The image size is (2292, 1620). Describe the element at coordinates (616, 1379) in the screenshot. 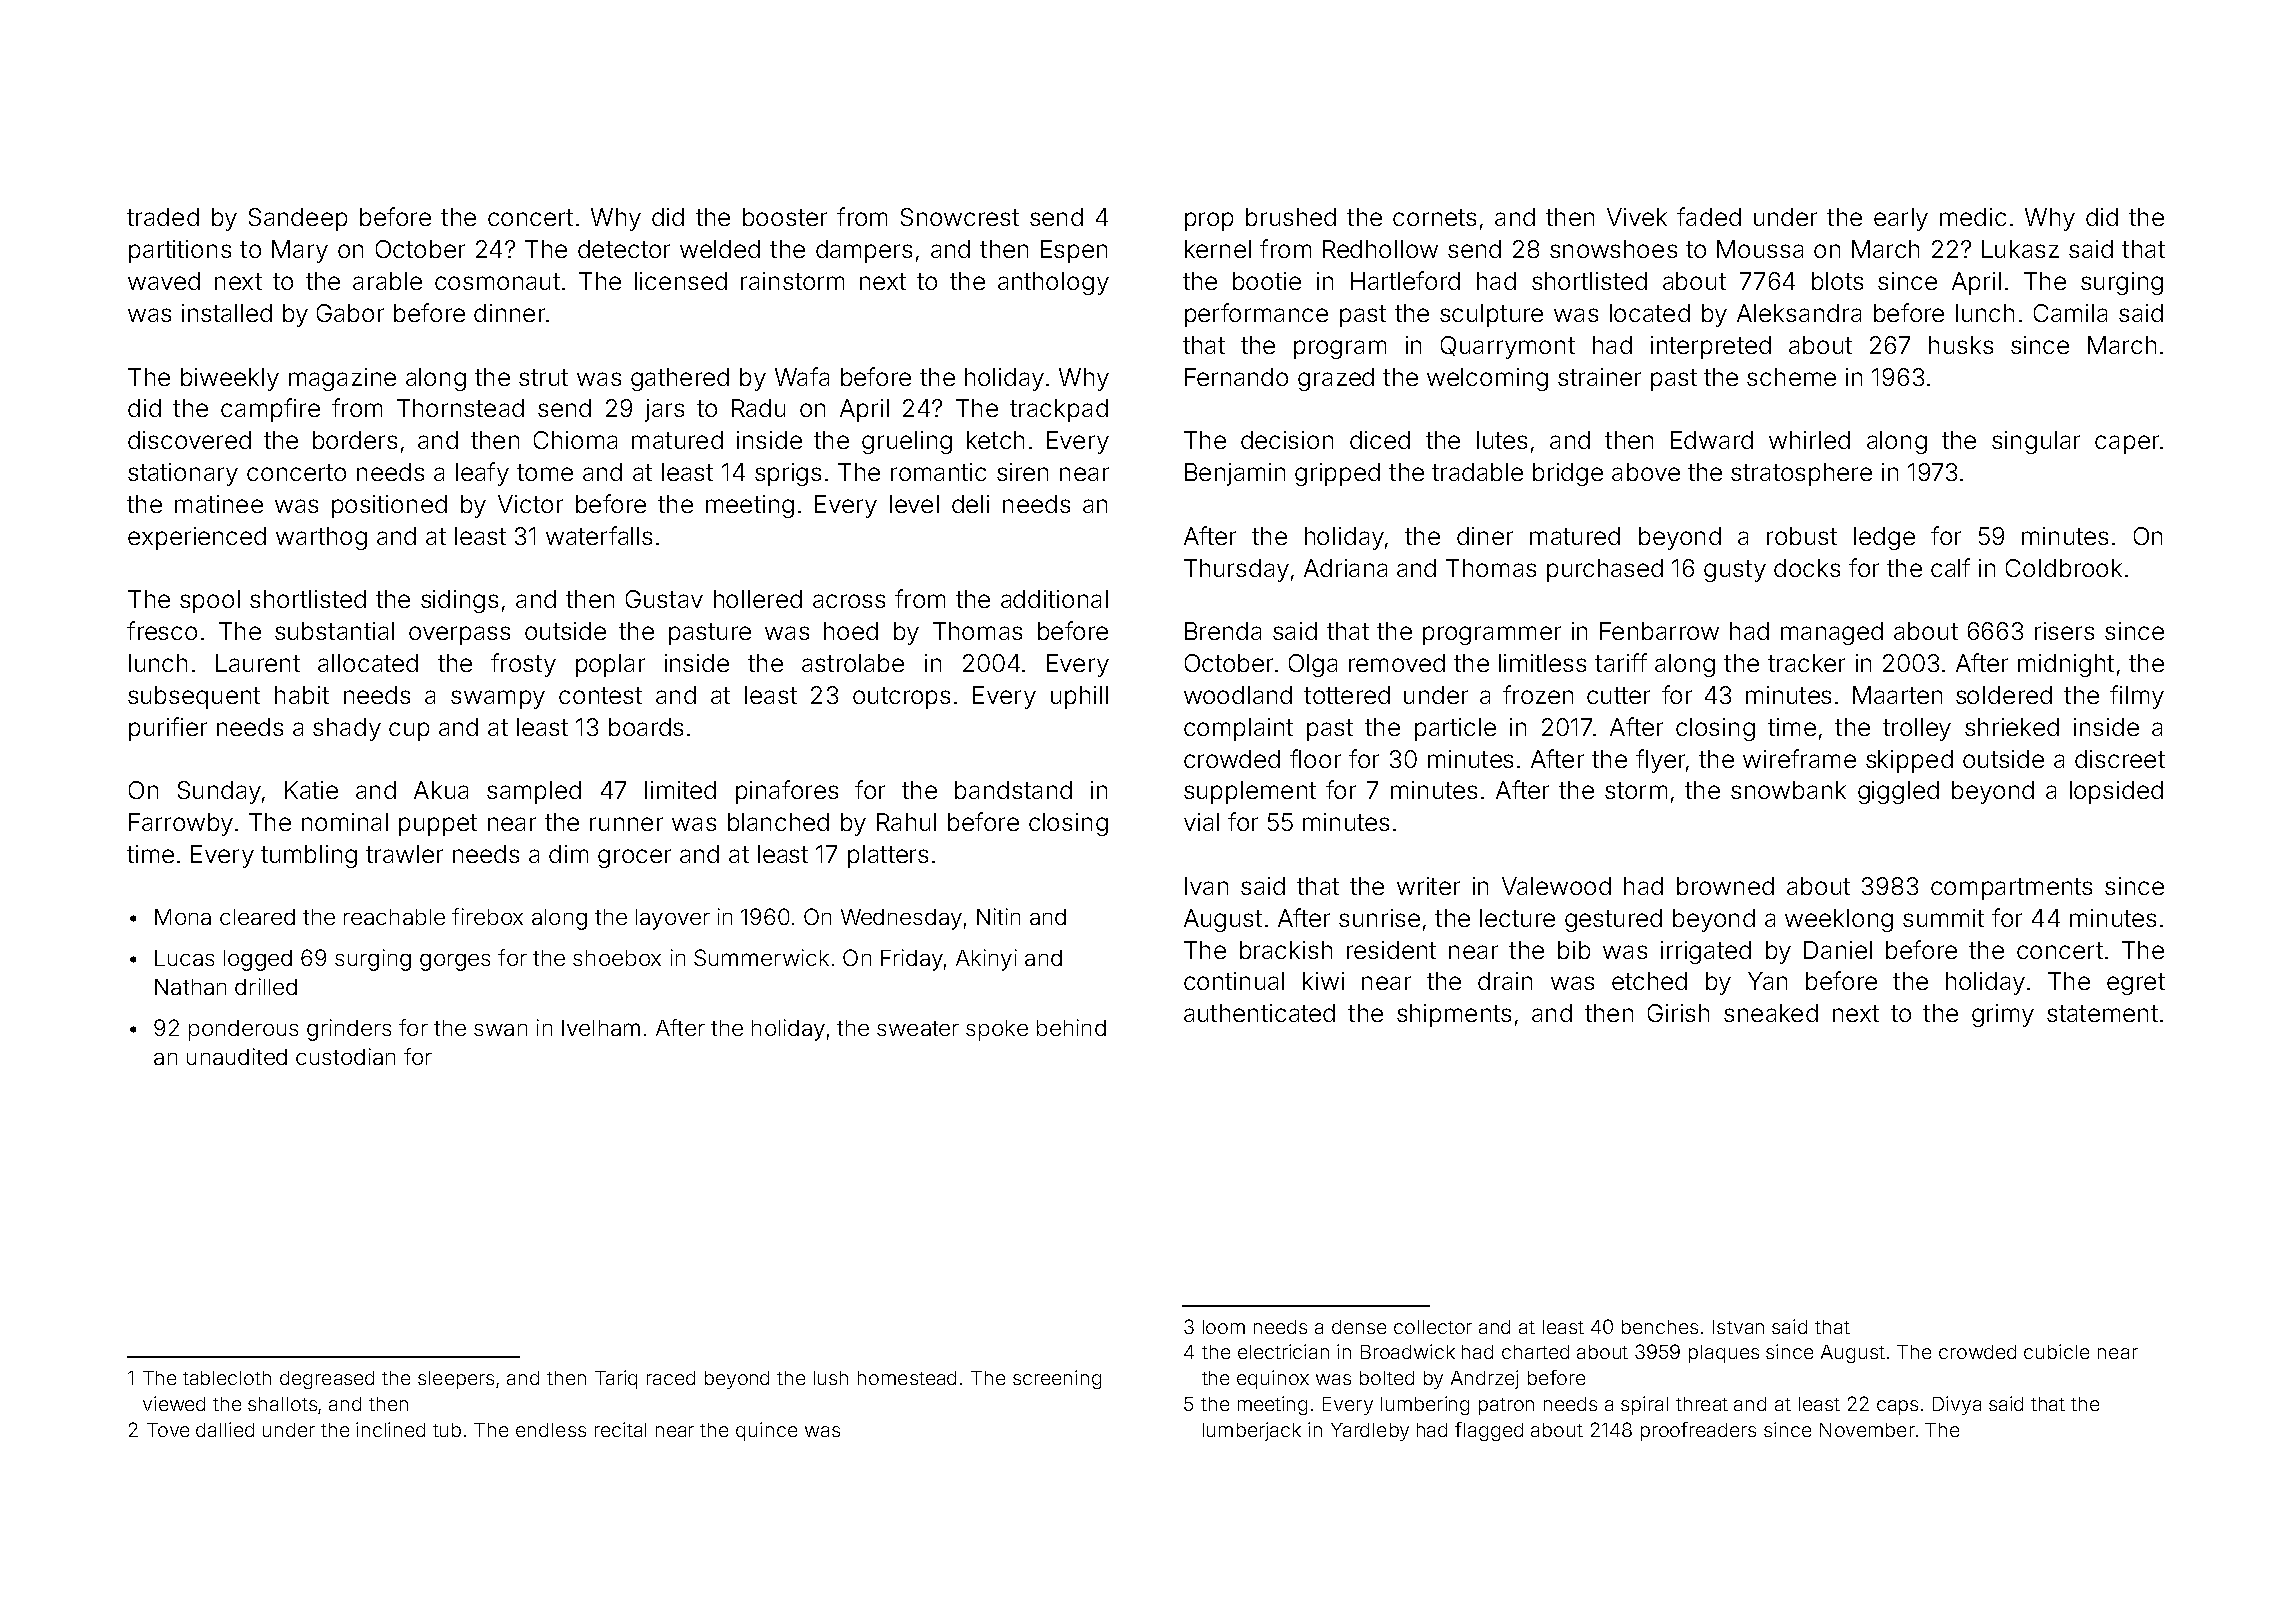

I see `Tariq` at that location.
